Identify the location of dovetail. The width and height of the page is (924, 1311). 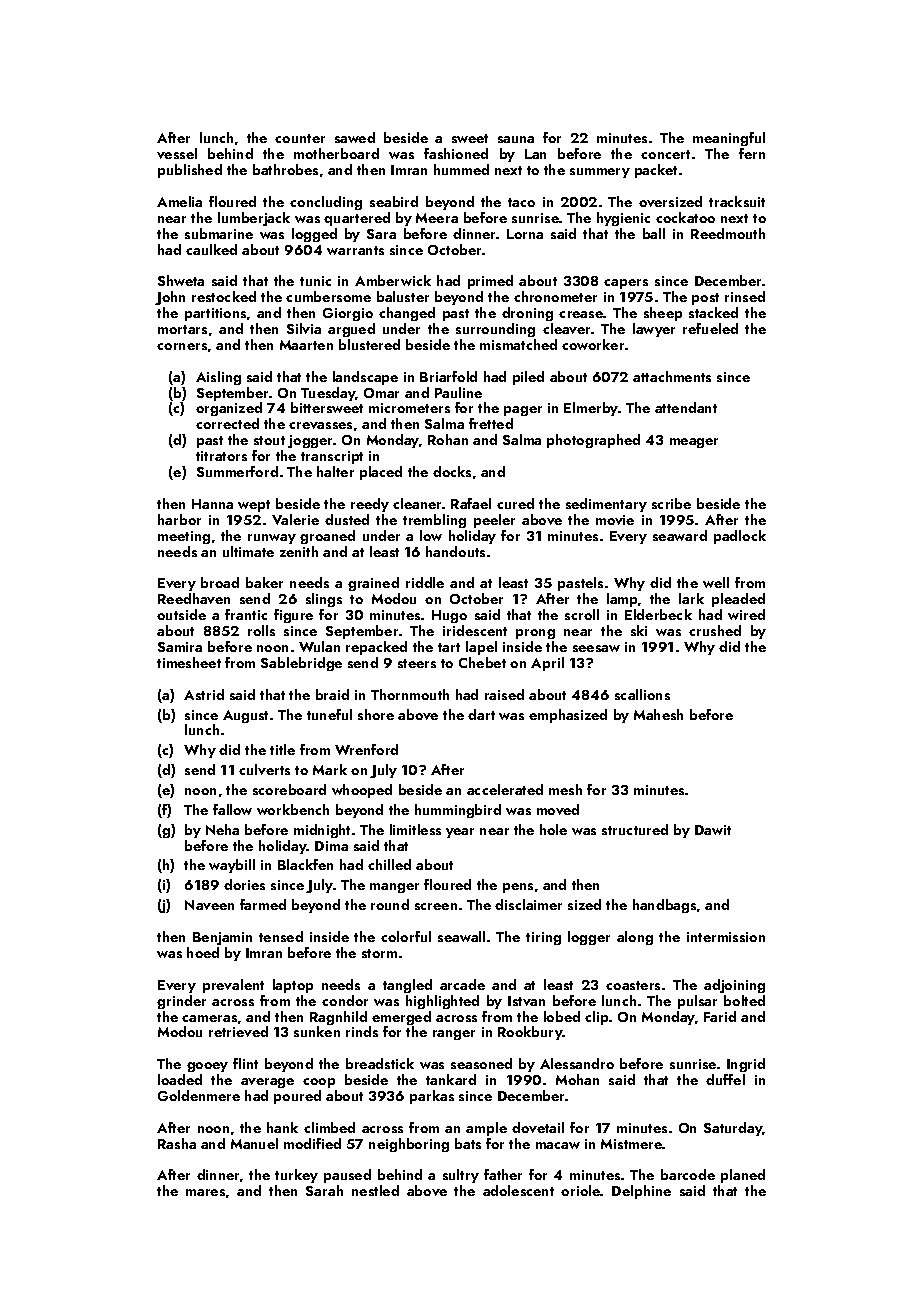
(538, 1127).
